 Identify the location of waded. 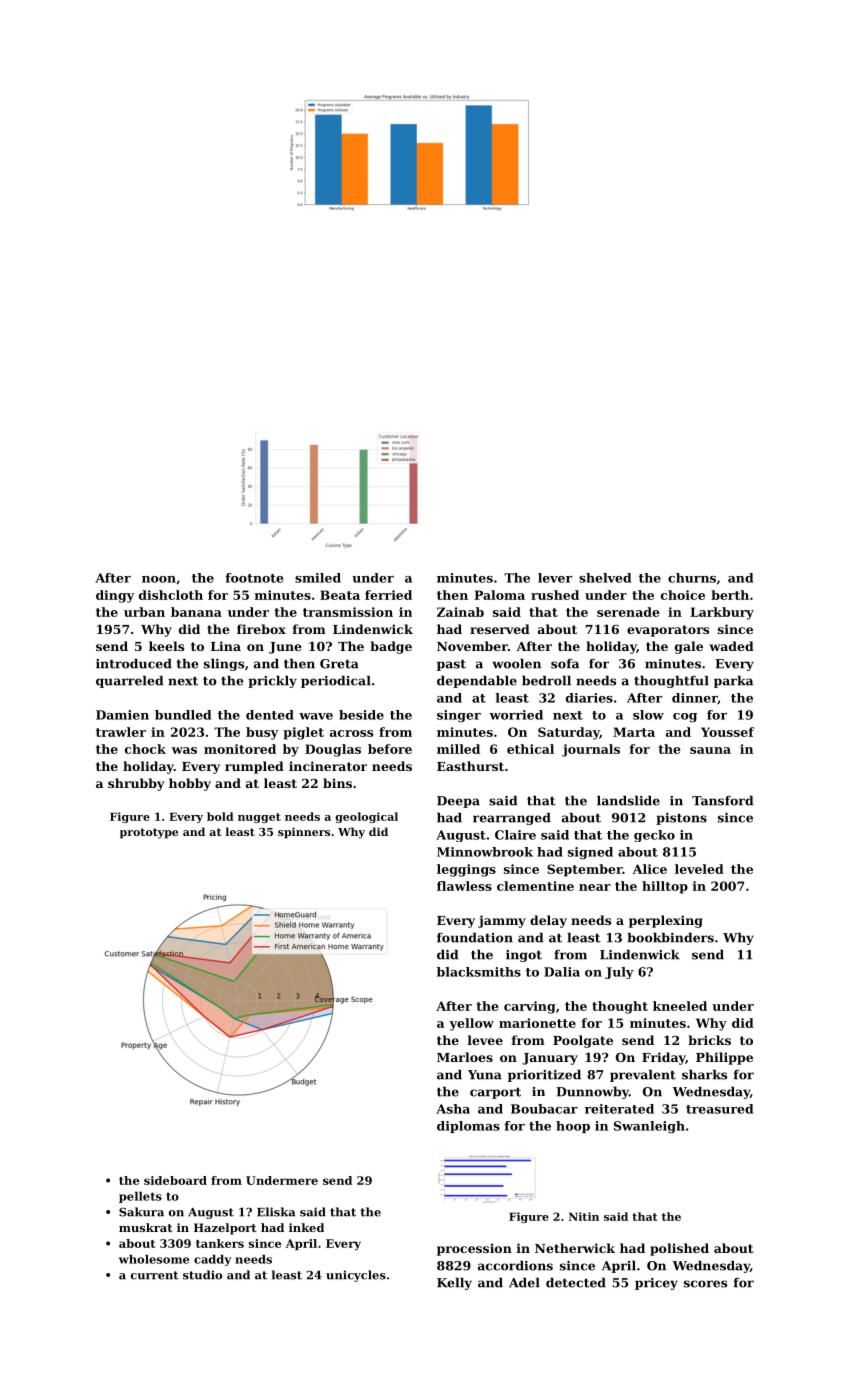
(731, 646).
